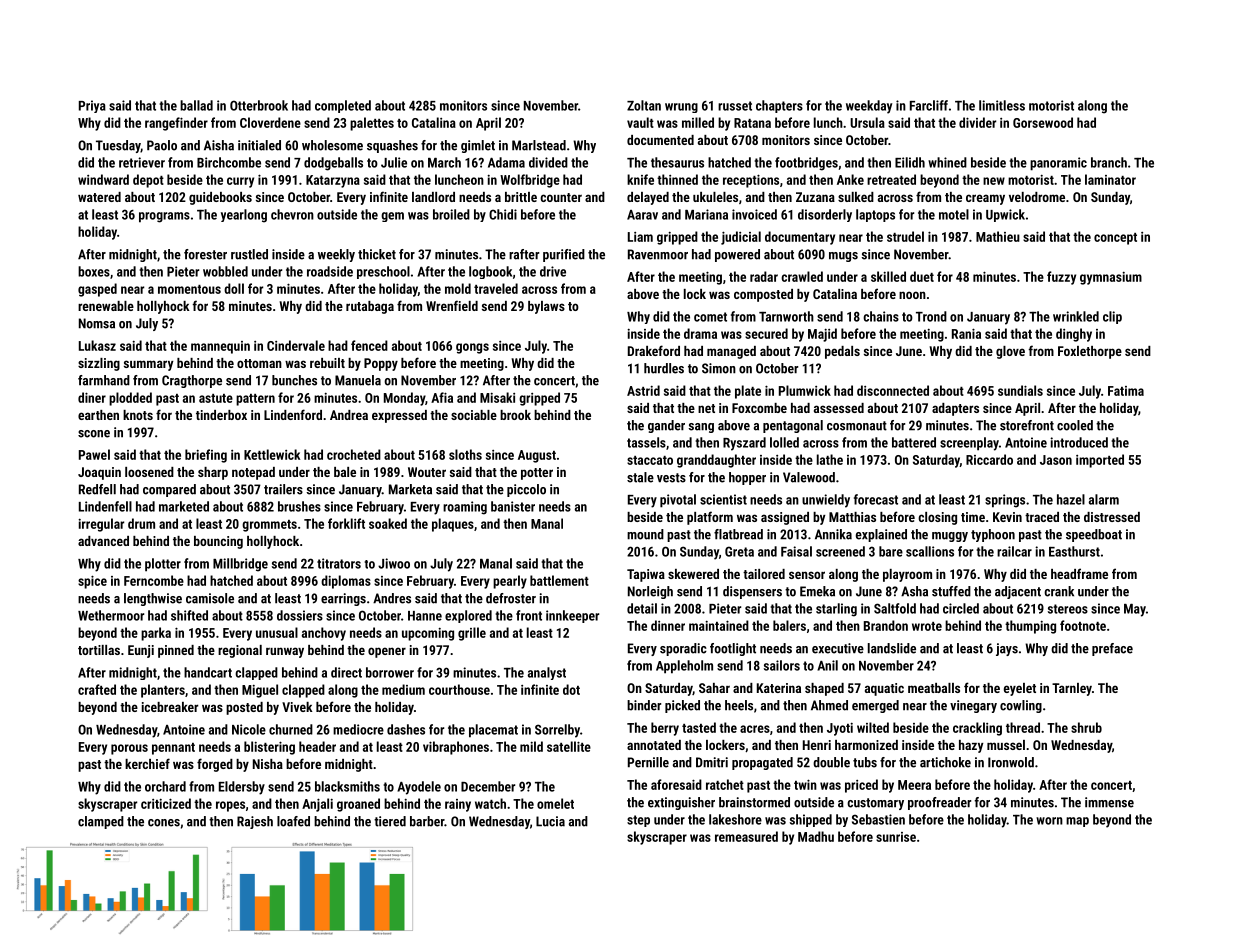 Image resolution: width=1233 pixels, height=952 pixels. What do you see at coordinates (1074, 335) in the document?
I see `dinghy` at bounding box center [1074, 335].
